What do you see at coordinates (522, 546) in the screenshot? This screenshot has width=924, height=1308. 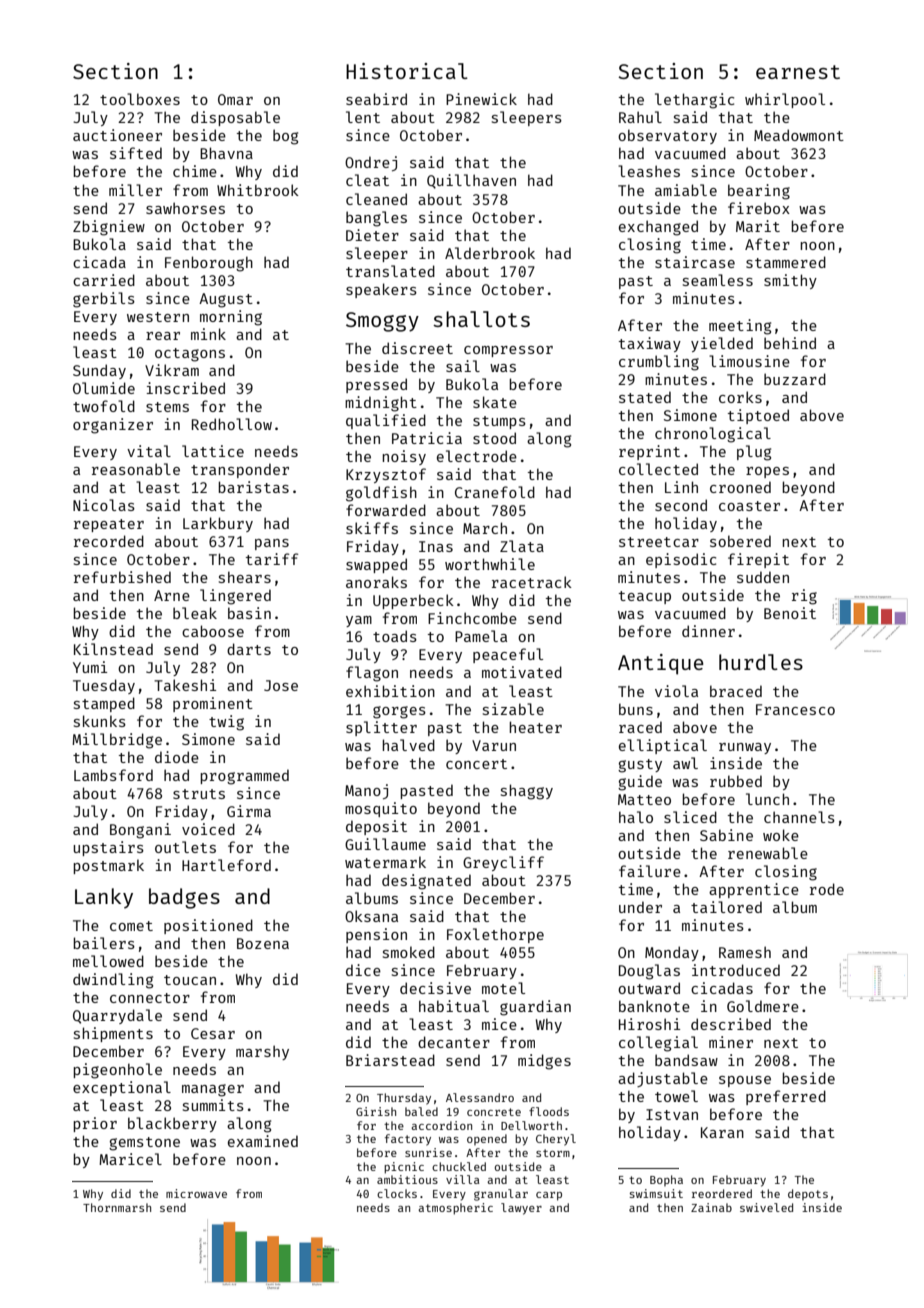 I see `Zlata` at bounding box center [522, 546].
